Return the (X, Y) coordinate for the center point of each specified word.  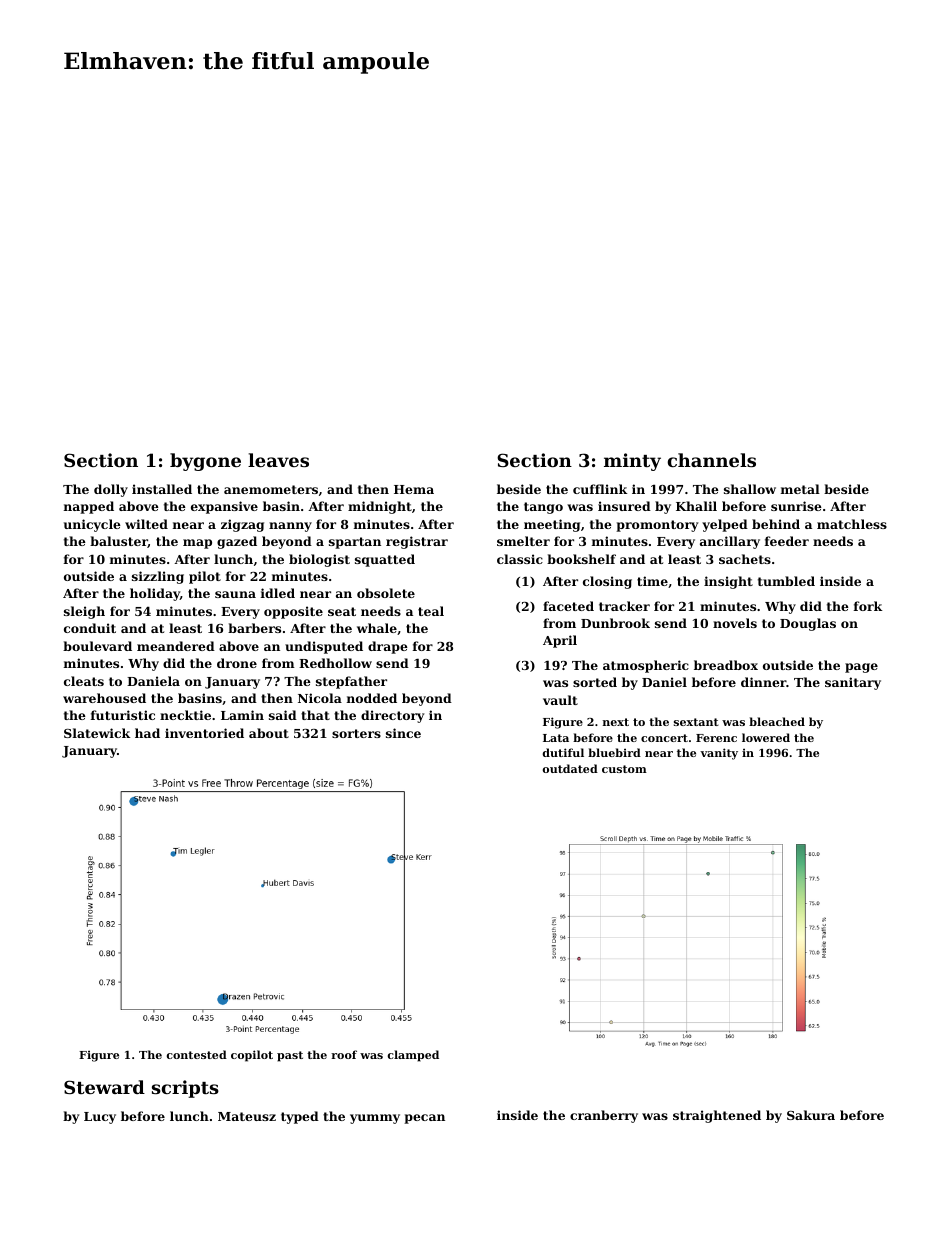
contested (197, 1054)
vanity (719, 754)
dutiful (563, 752)
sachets (745, 559)
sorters (356, 733)
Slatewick (97, 733)
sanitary (853, 683)
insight (728, 582)
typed (300, 1117)
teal (431, 611)
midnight (380, 507)
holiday (155, 594)
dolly (111, 490)
